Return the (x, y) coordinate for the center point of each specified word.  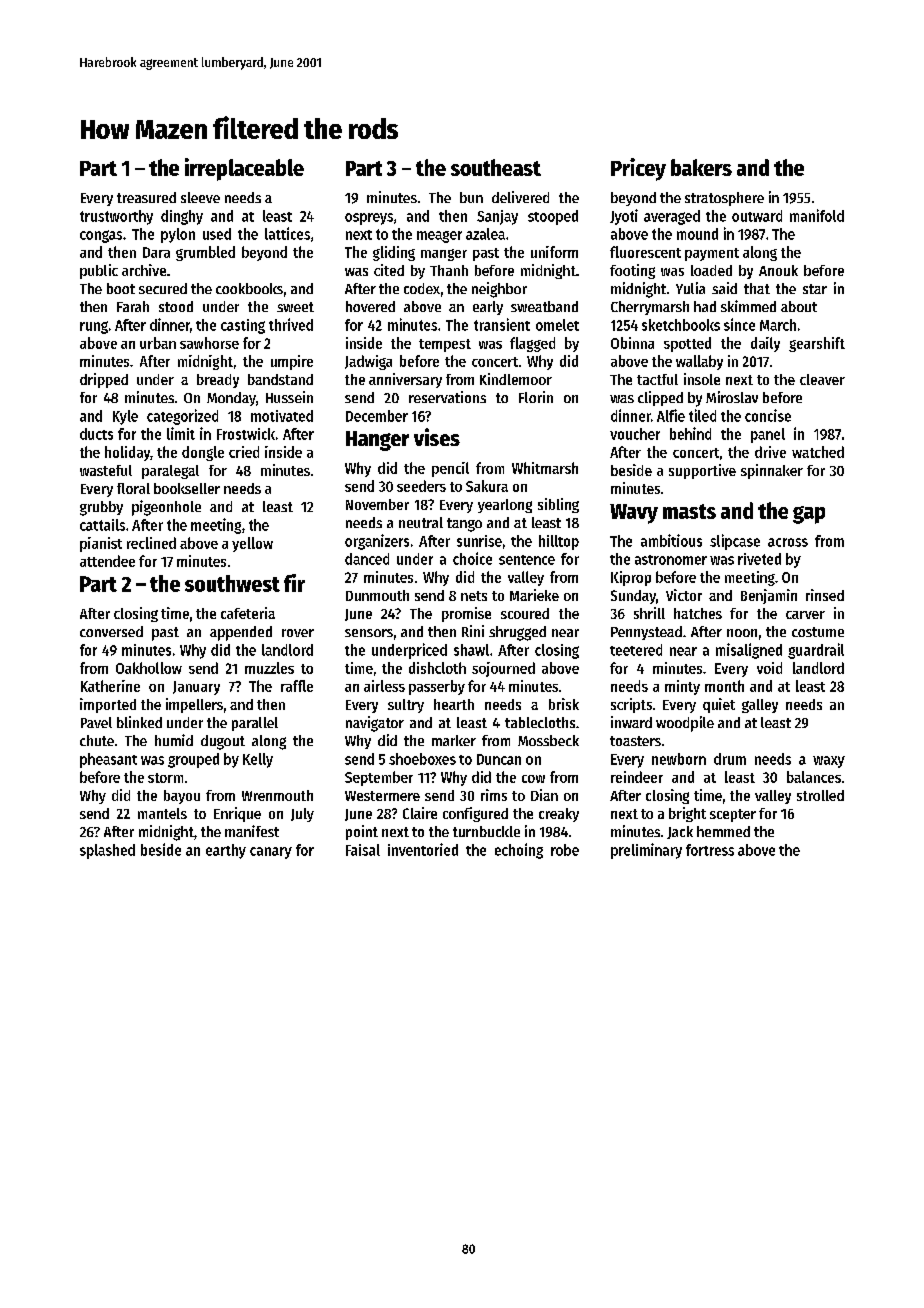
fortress (710, 850)
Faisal (363, 850)
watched (818, 452)
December (377, 416)
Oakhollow (149, 668)
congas (101, 236)
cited (389, 270)
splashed (107, 851)
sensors (369, 633)
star (815, 289)
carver (805, 615)
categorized (182, 417)
